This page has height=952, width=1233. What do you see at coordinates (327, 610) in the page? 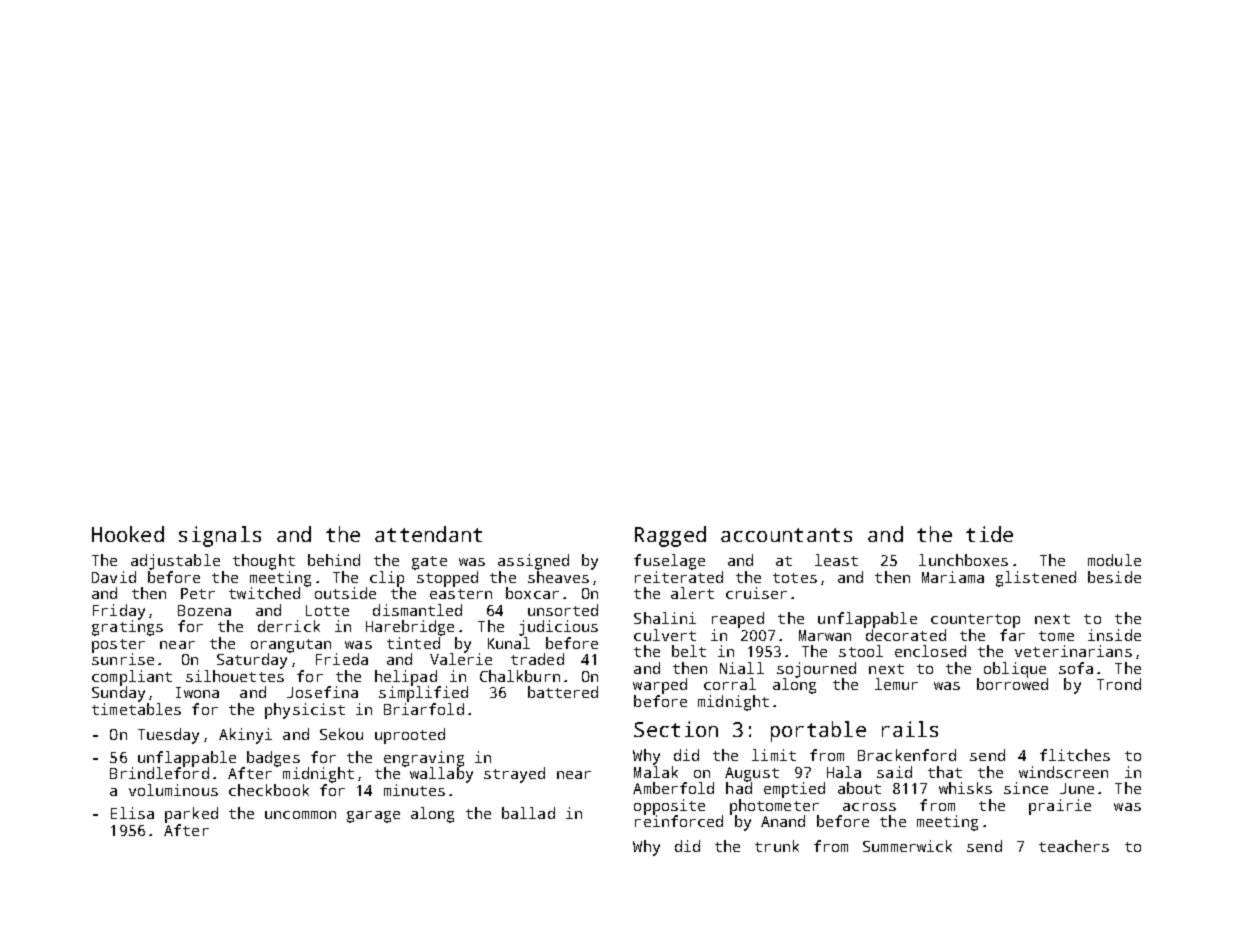
I see `Lotte` at bounding box center [327, 610].
